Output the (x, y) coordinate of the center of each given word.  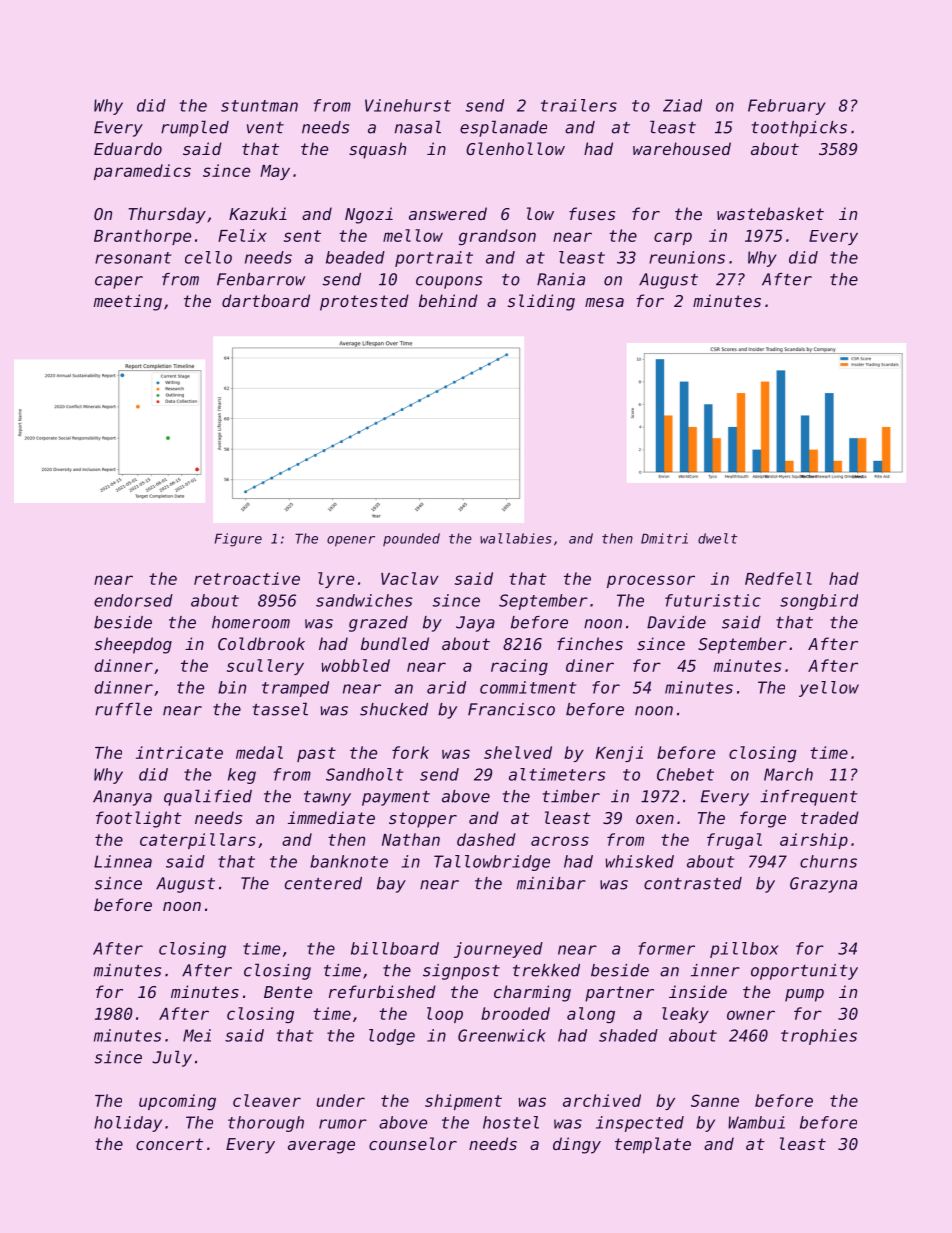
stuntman (259, 106)
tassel (280, 709)
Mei (197, 1035)
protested (364, 302)
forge (763, 819)
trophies (819, 1037)
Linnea (123, 861)
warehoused (682, 148)
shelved (518, 752)
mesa (604, 302)
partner (619, 994)
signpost (461, 972)
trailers (579, 105)
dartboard (266, 300)
